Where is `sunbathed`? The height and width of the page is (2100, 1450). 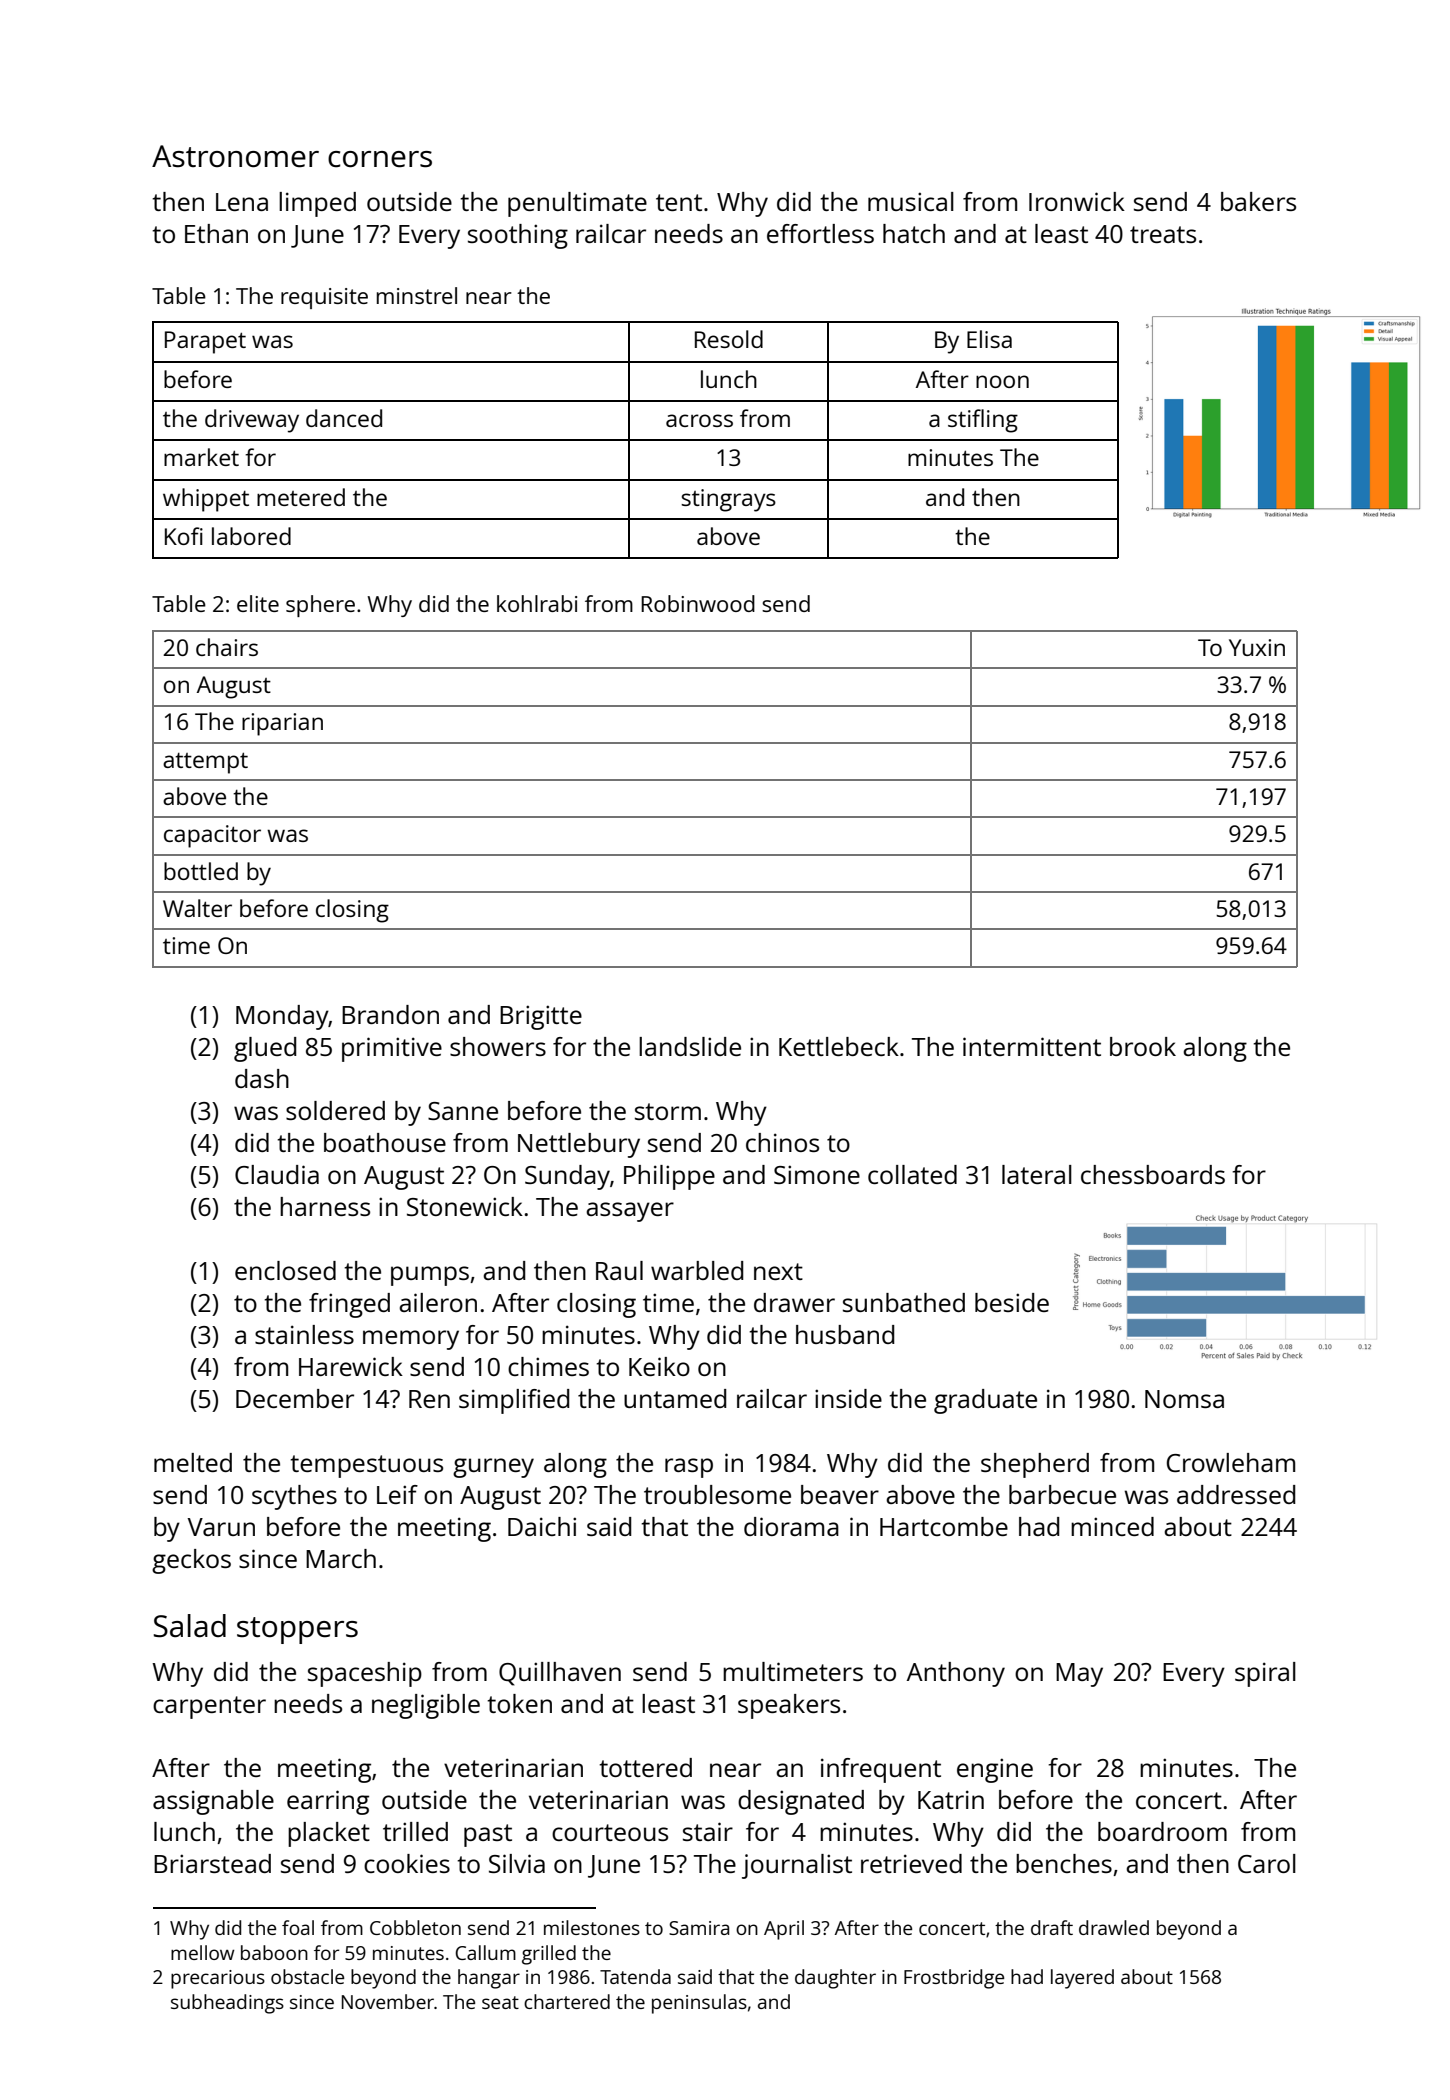 sunbathed is located at coordinates (904, 1302).
